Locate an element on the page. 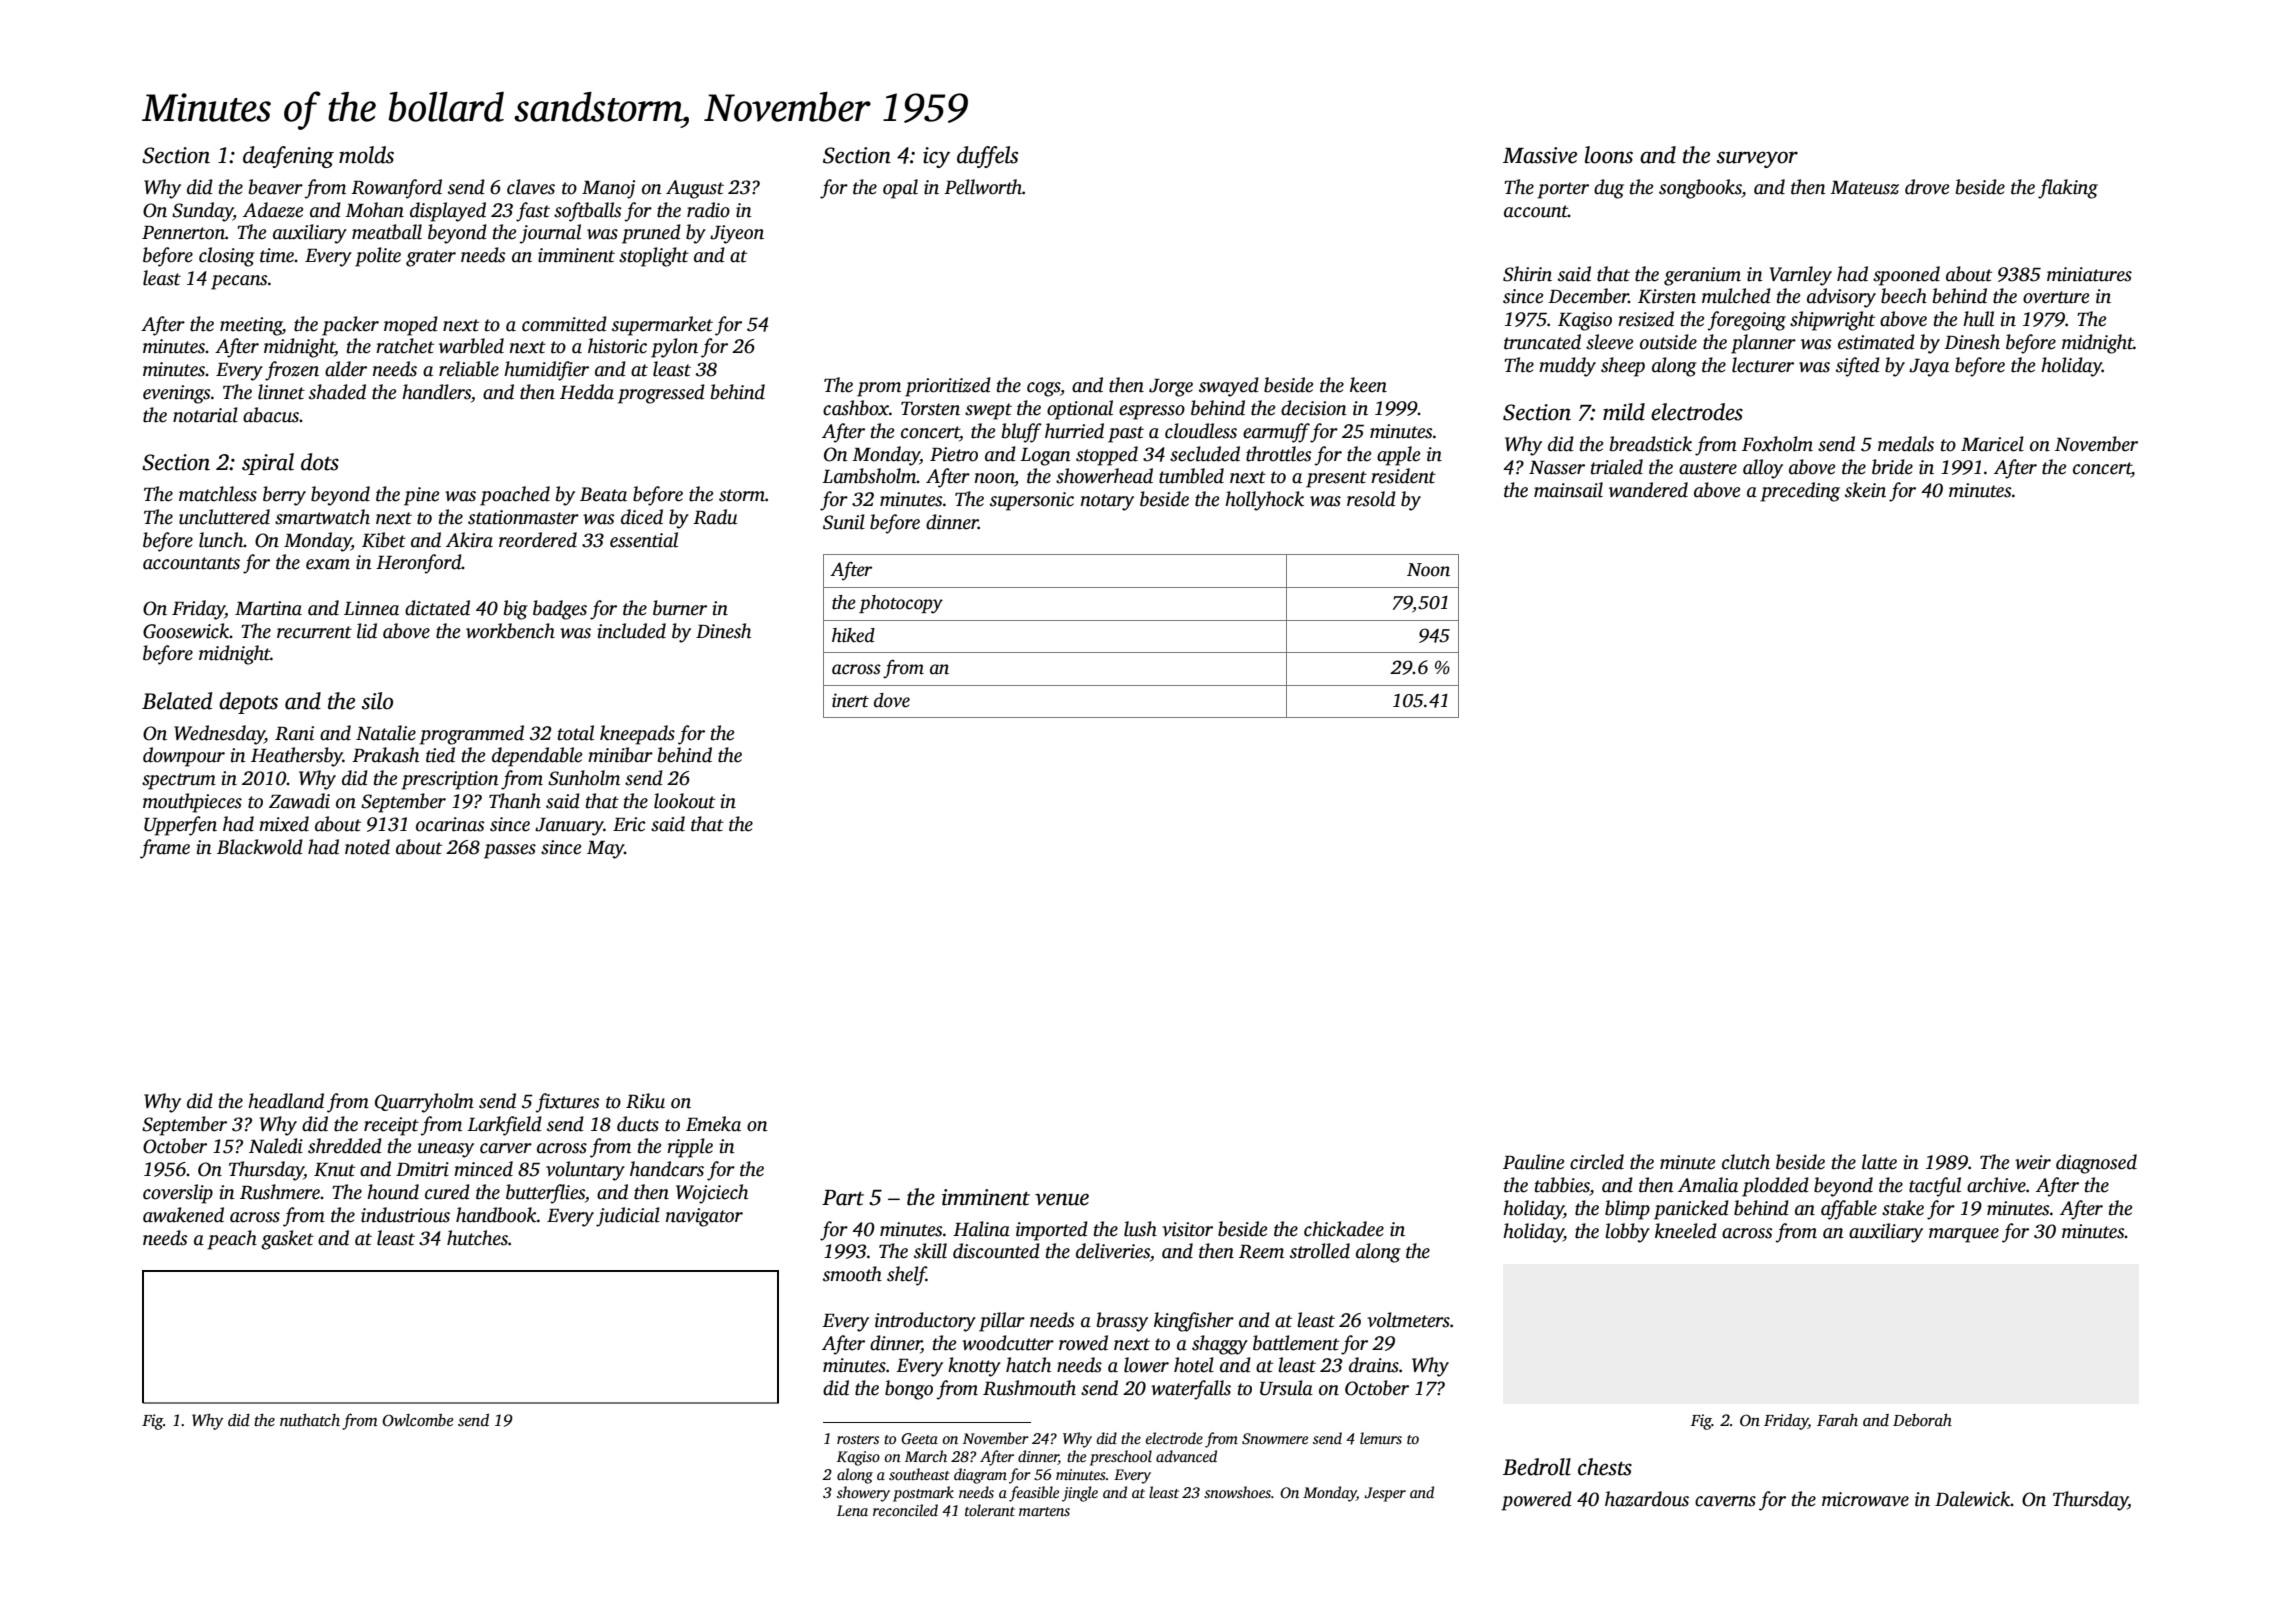 Image resolution: width=2282 pixels, height=1614 pixels. Lena is located at coordinates (852, 1510).
